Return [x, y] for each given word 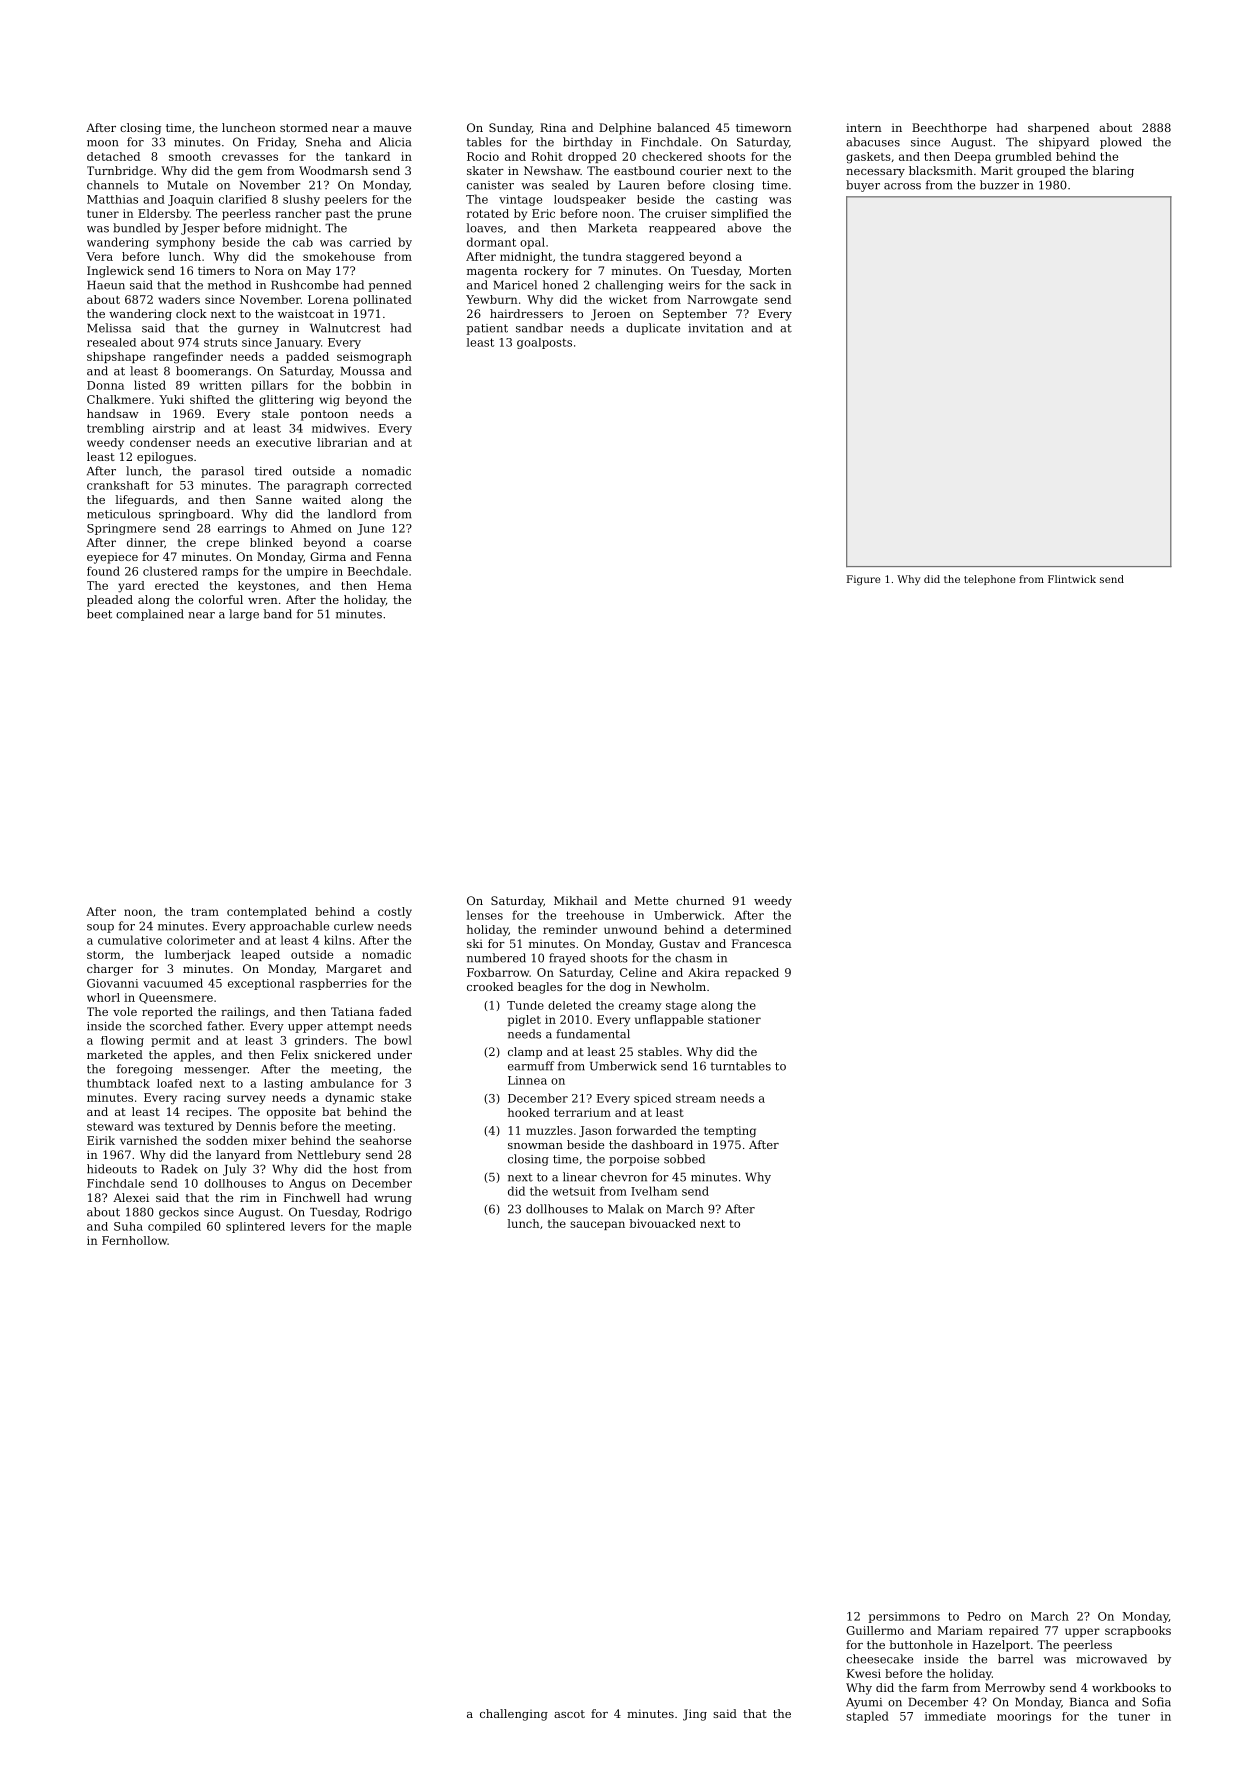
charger [110, 970]
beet [99, 614]
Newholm [678, 986]
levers [308, 1226]
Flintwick [1072, 579]
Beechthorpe [949, 129]
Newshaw [552, 170]
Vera [99, 256]
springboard [194, 515]
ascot [569, 1714]
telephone [989, 580]
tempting [730, 1132]
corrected [383, 485]
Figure [863, 580]
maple [393, 1227]
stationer [734, 1019]
